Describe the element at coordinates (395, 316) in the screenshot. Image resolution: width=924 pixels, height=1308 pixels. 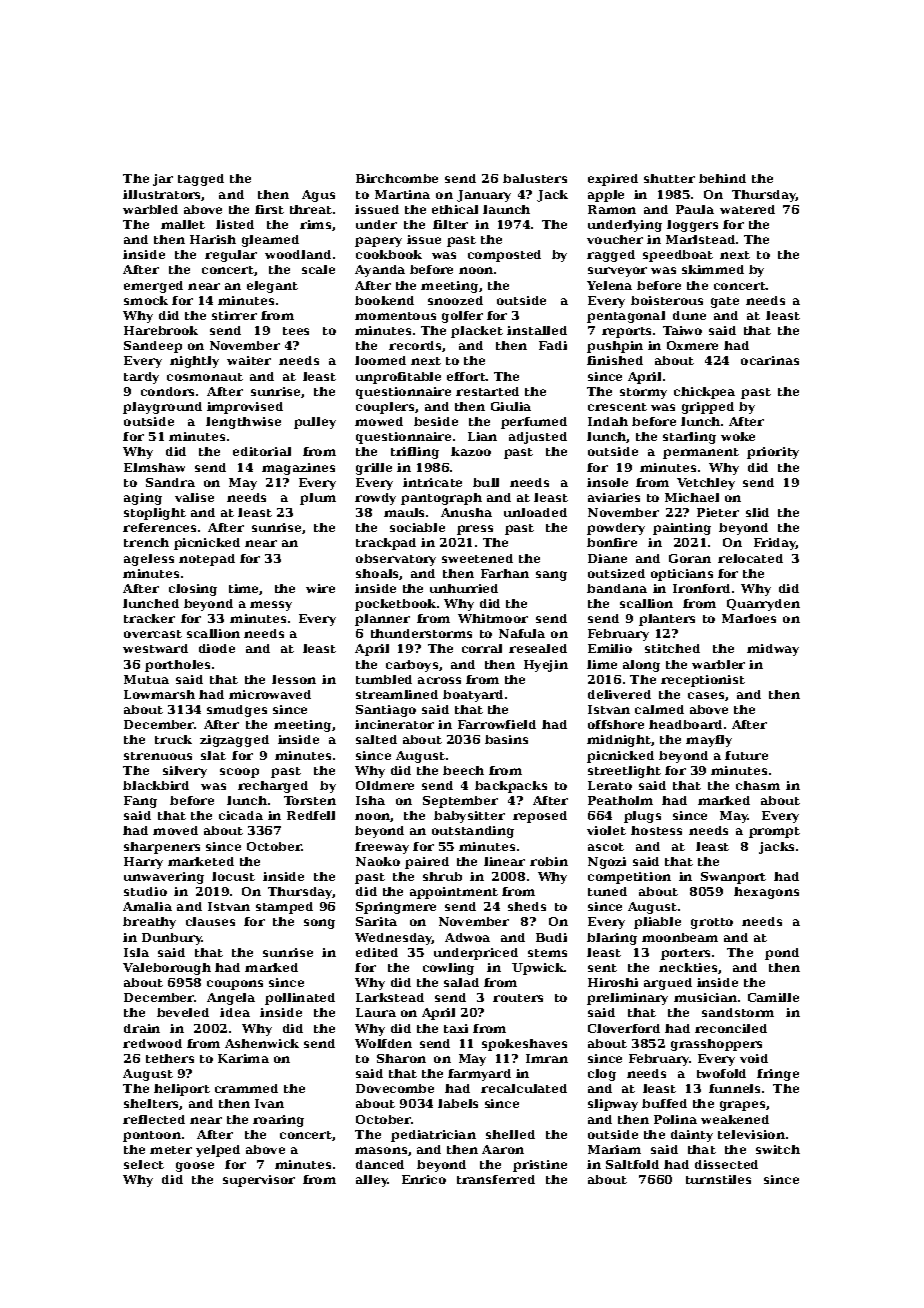
I see `momentous` at that location.
